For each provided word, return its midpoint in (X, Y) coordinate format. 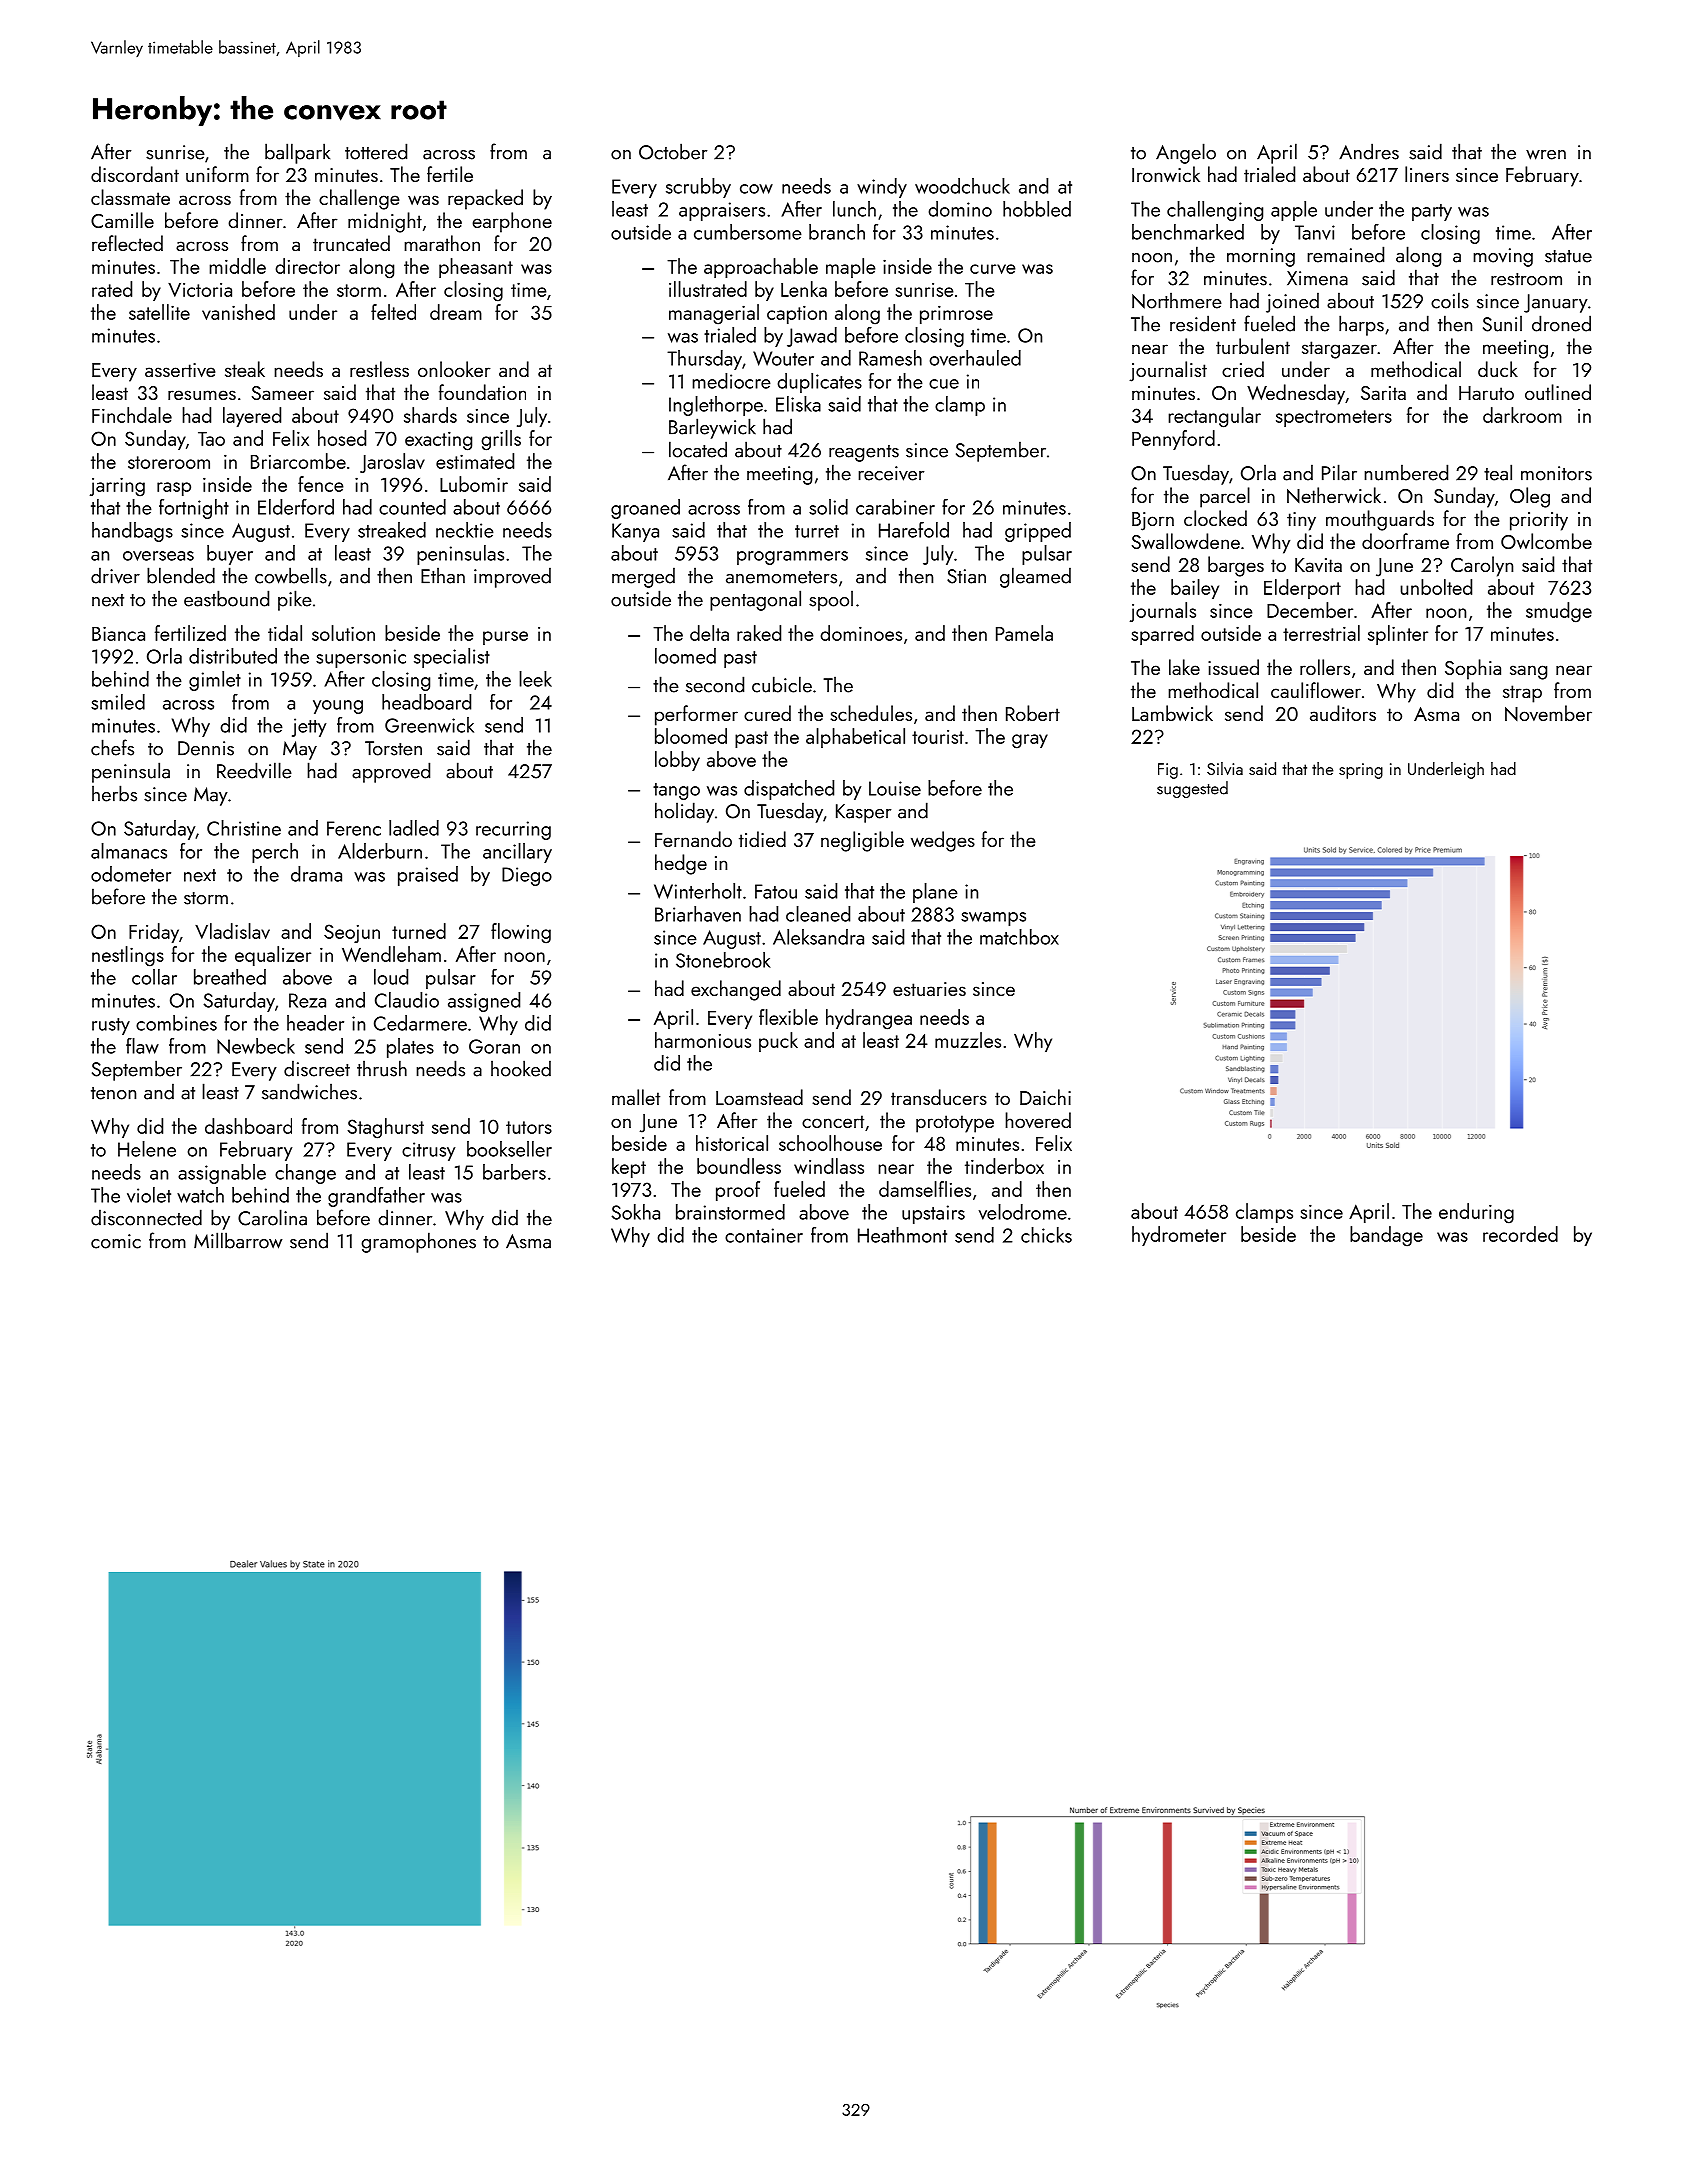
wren (1546, 155)
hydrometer (1179, 1236)
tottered (376, 151)
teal (1498, 472)
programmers (792, 558)
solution (343, 633)
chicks (1046, 1235)
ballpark (297, 153)
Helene (147, 1149)
